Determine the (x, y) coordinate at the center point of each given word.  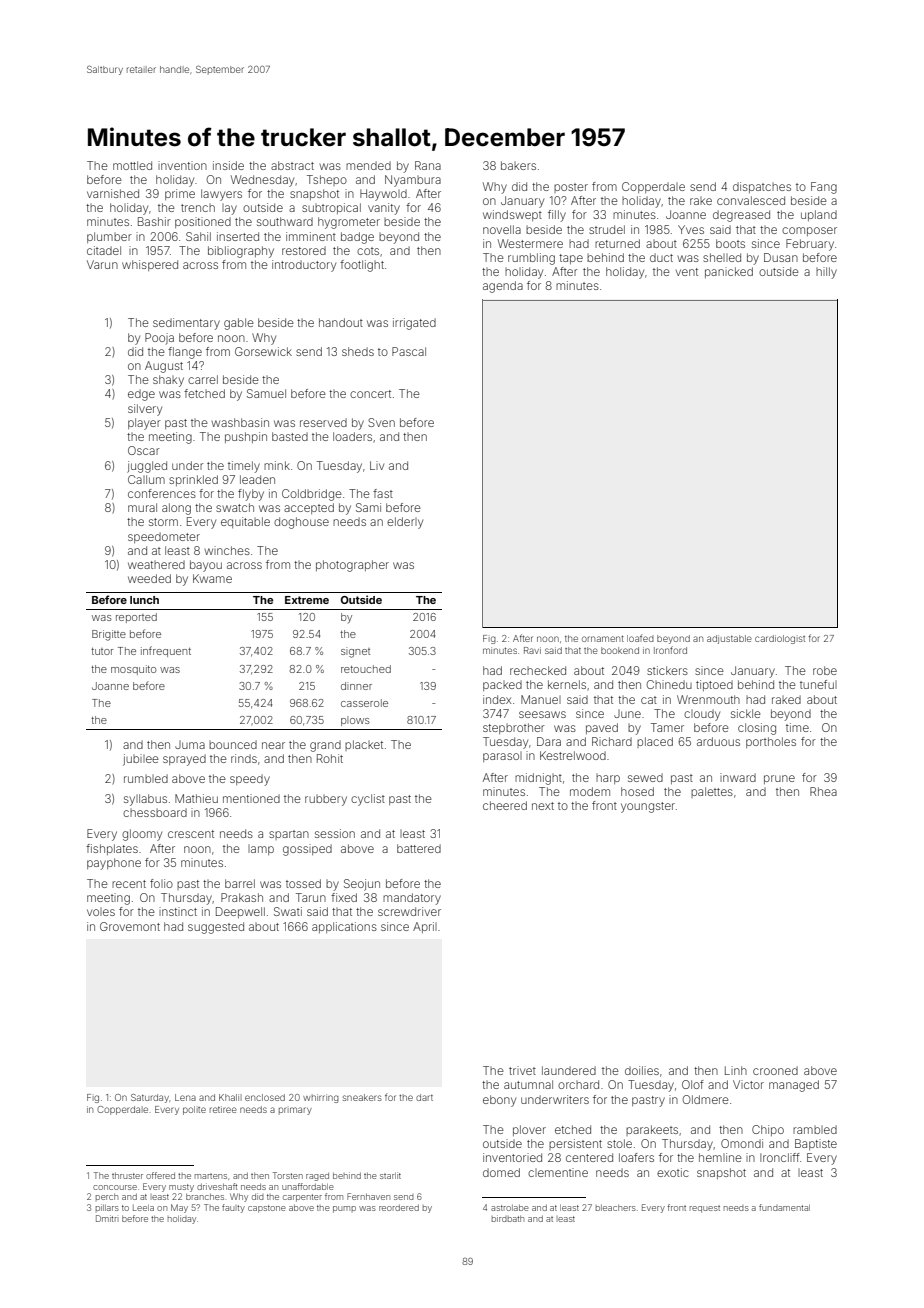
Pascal (409, 351)
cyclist (368, 800)
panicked (729, 272)
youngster (648, 807)
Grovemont (130, 926)
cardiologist (780, 639)
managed (794, 1086)
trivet (522, 1070)
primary (295, 1111)
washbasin (240, 422)
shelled (722, 257)
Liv (377, 465)
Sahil (198, 236)
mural (142, 507)
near (273, 745)
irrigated (414, 324)
